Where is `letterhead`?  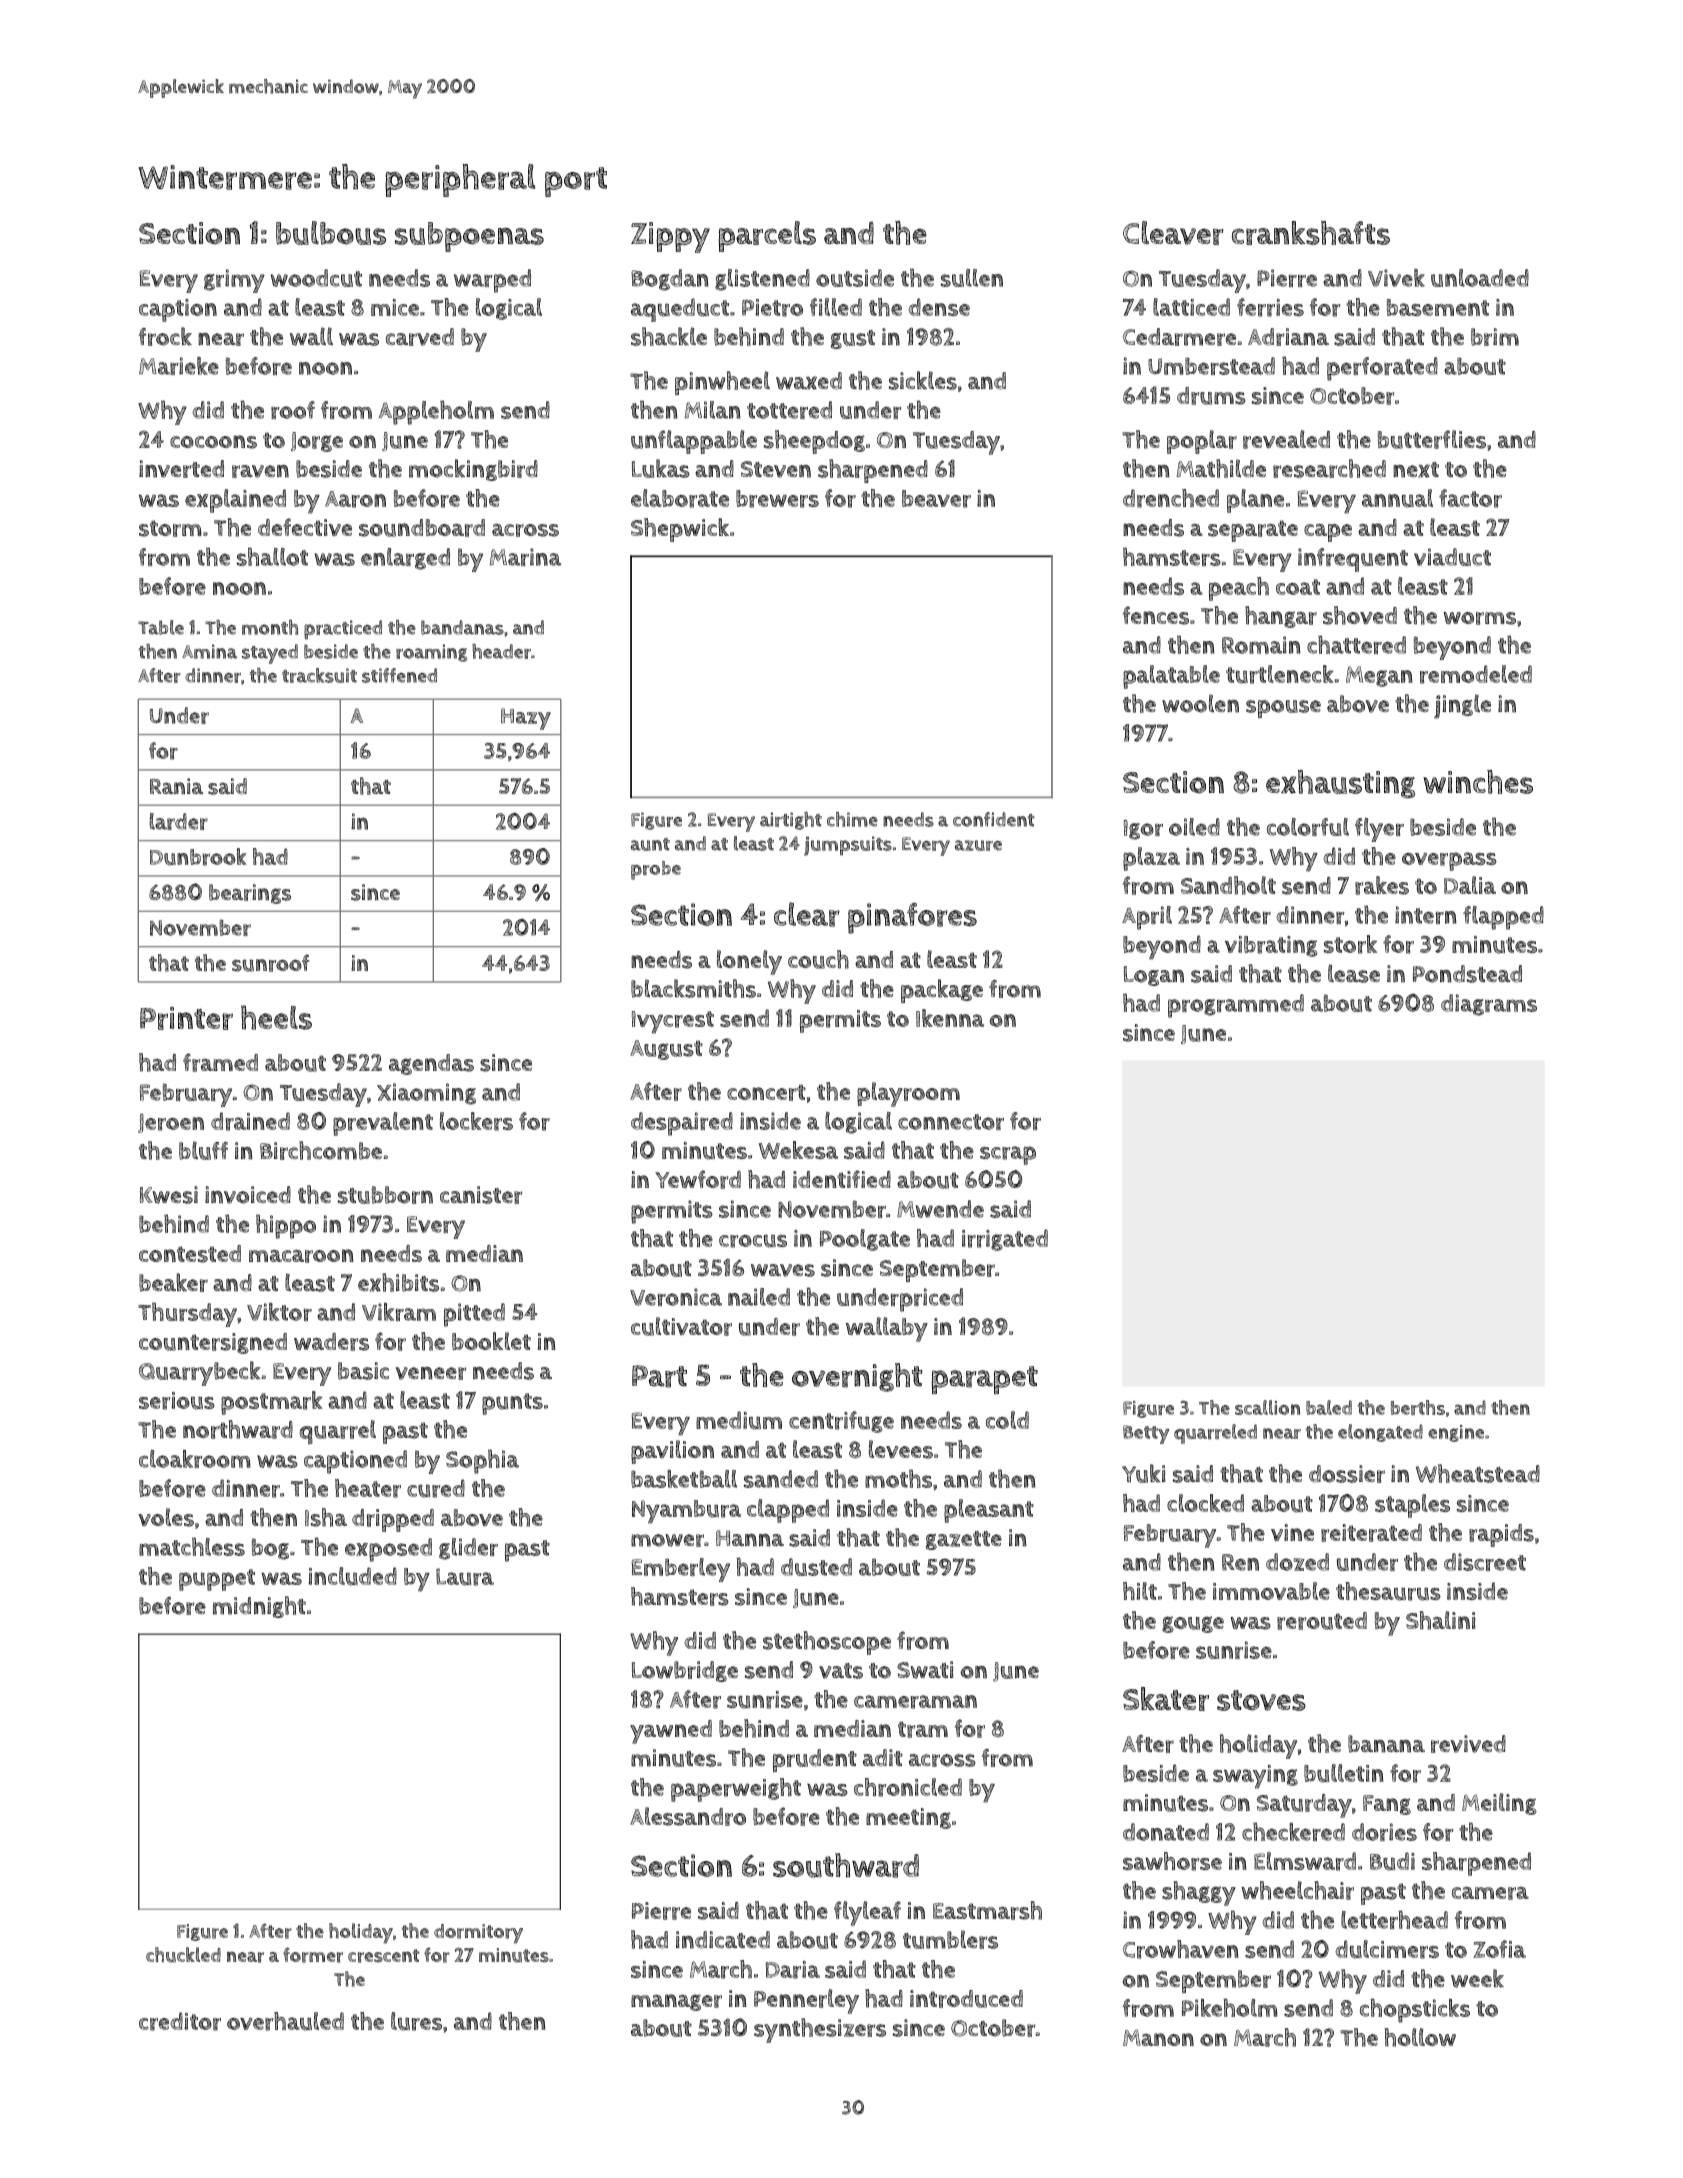
letterhead is located at coordinates (1394, 1919).
